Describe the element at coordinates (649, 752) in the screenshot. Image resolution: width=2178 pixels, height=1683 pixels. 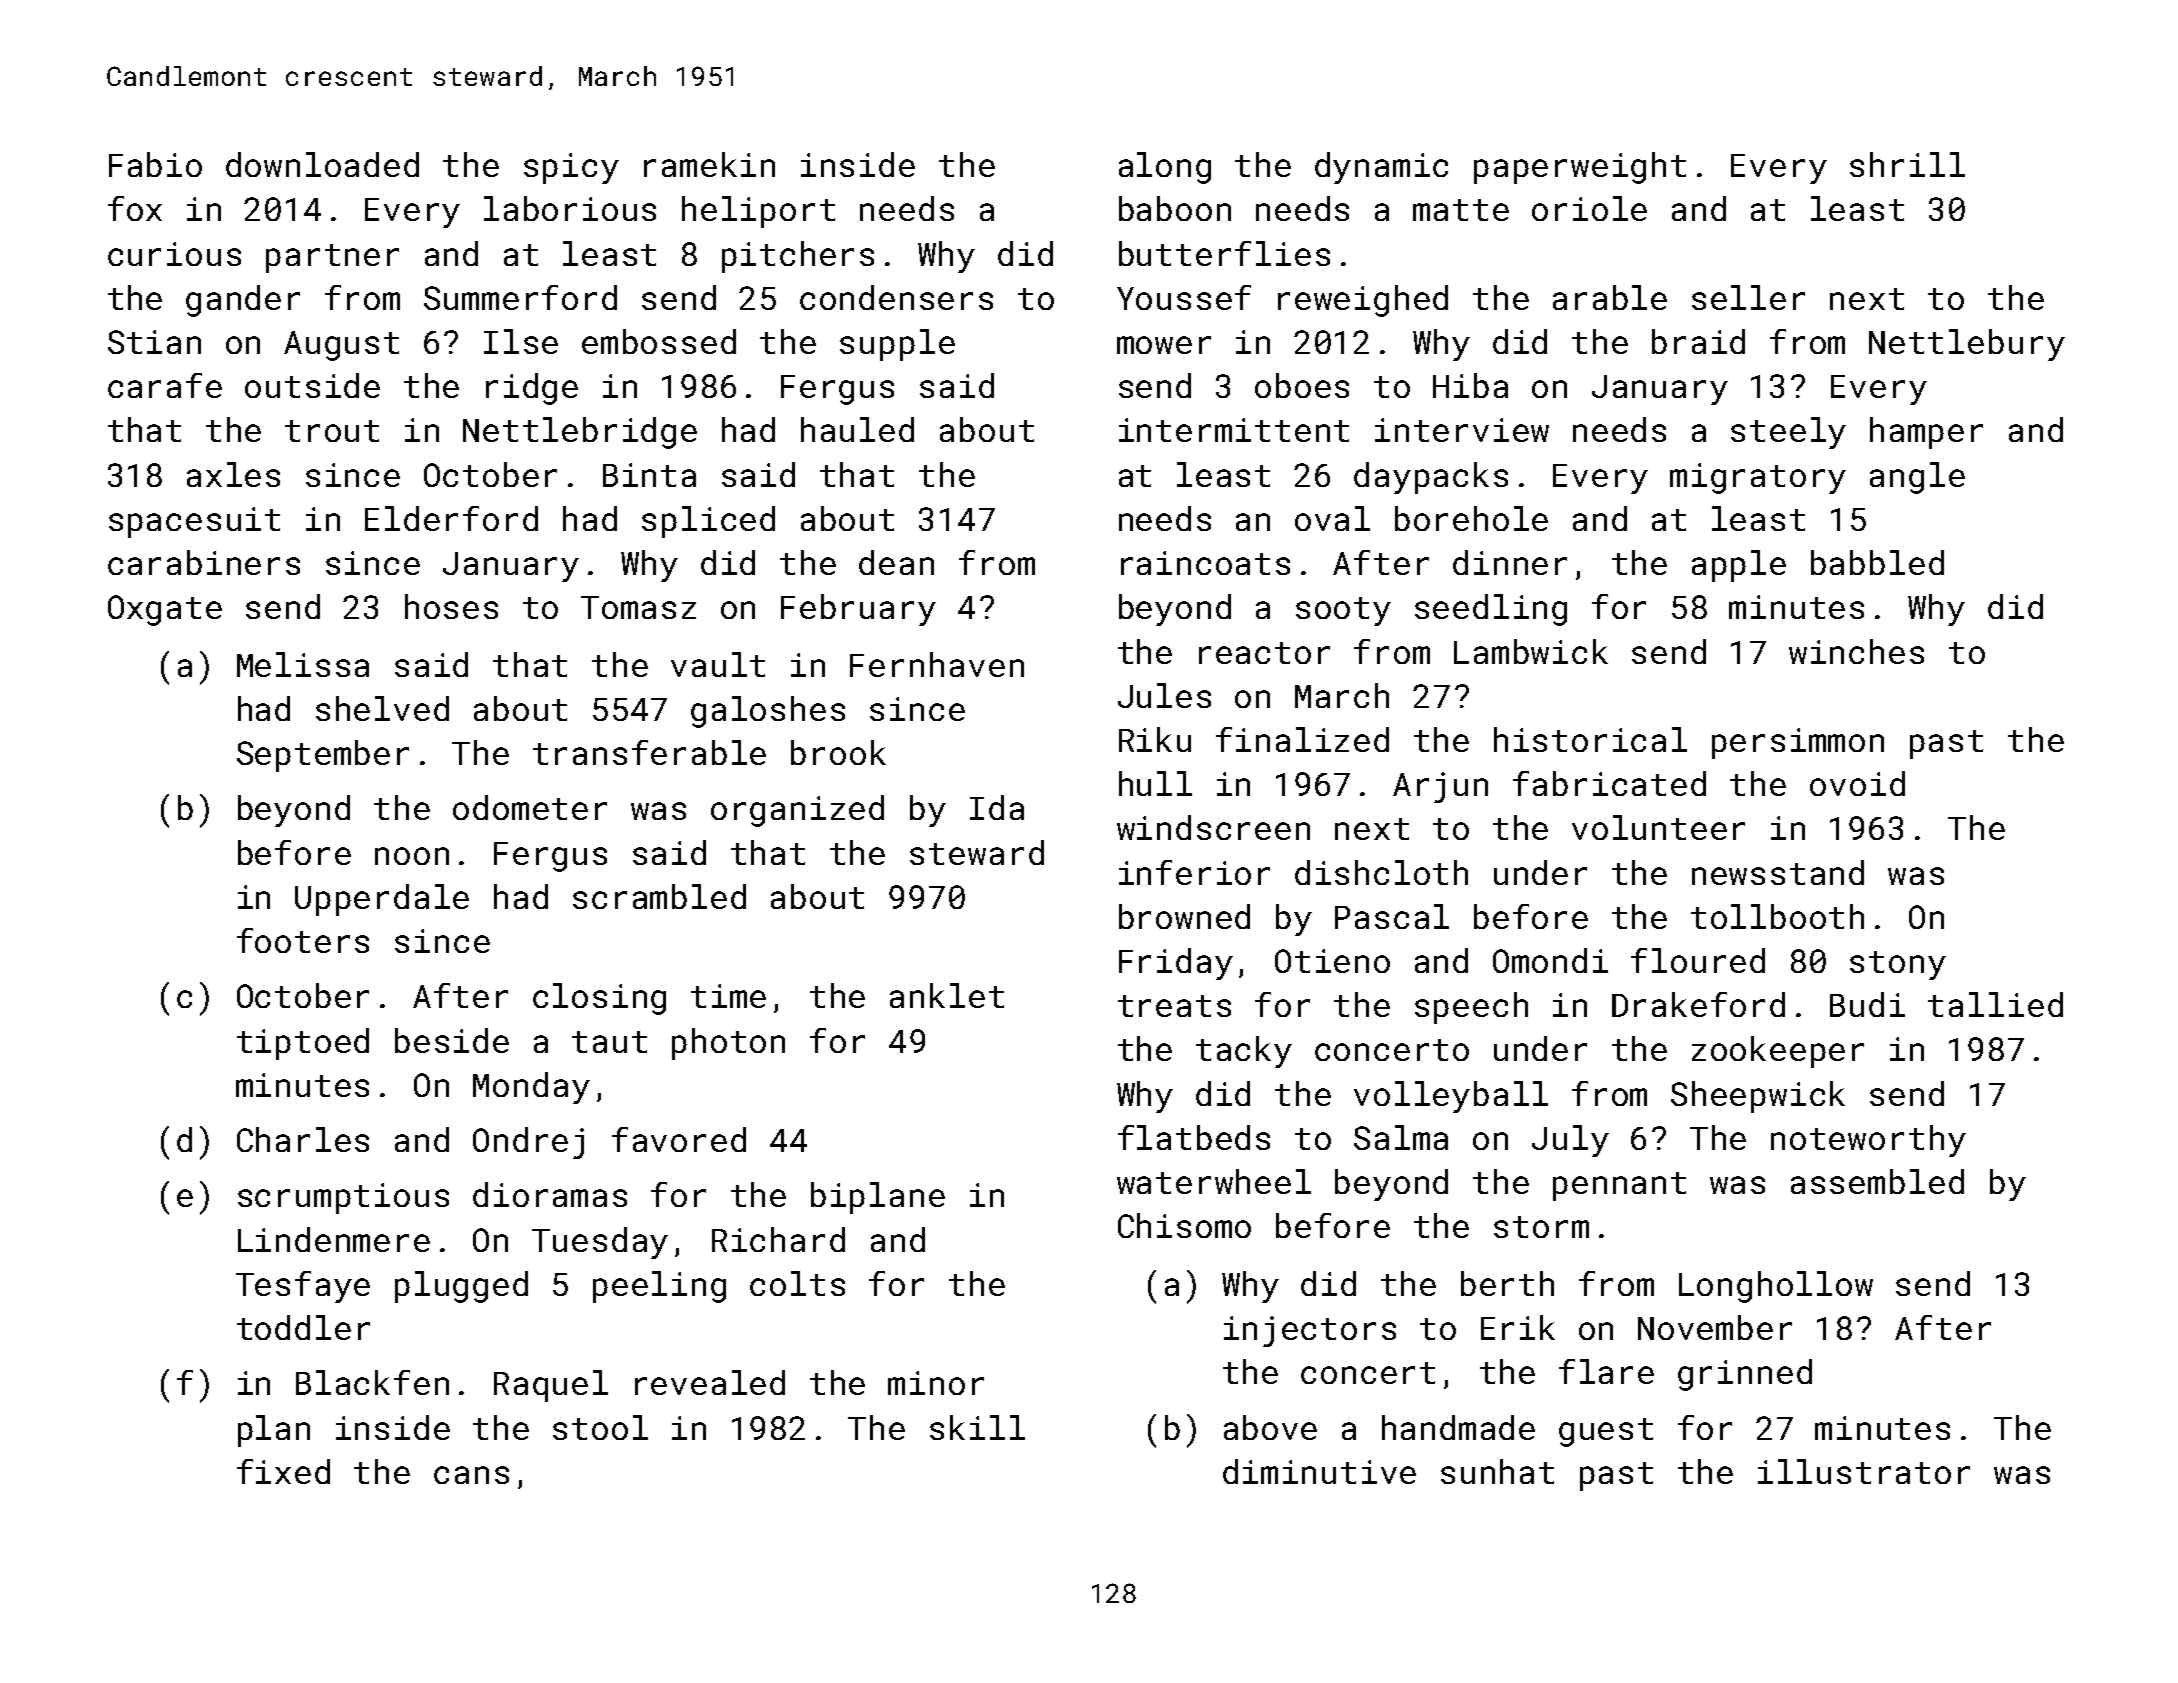
I see `transferable` at that location.
